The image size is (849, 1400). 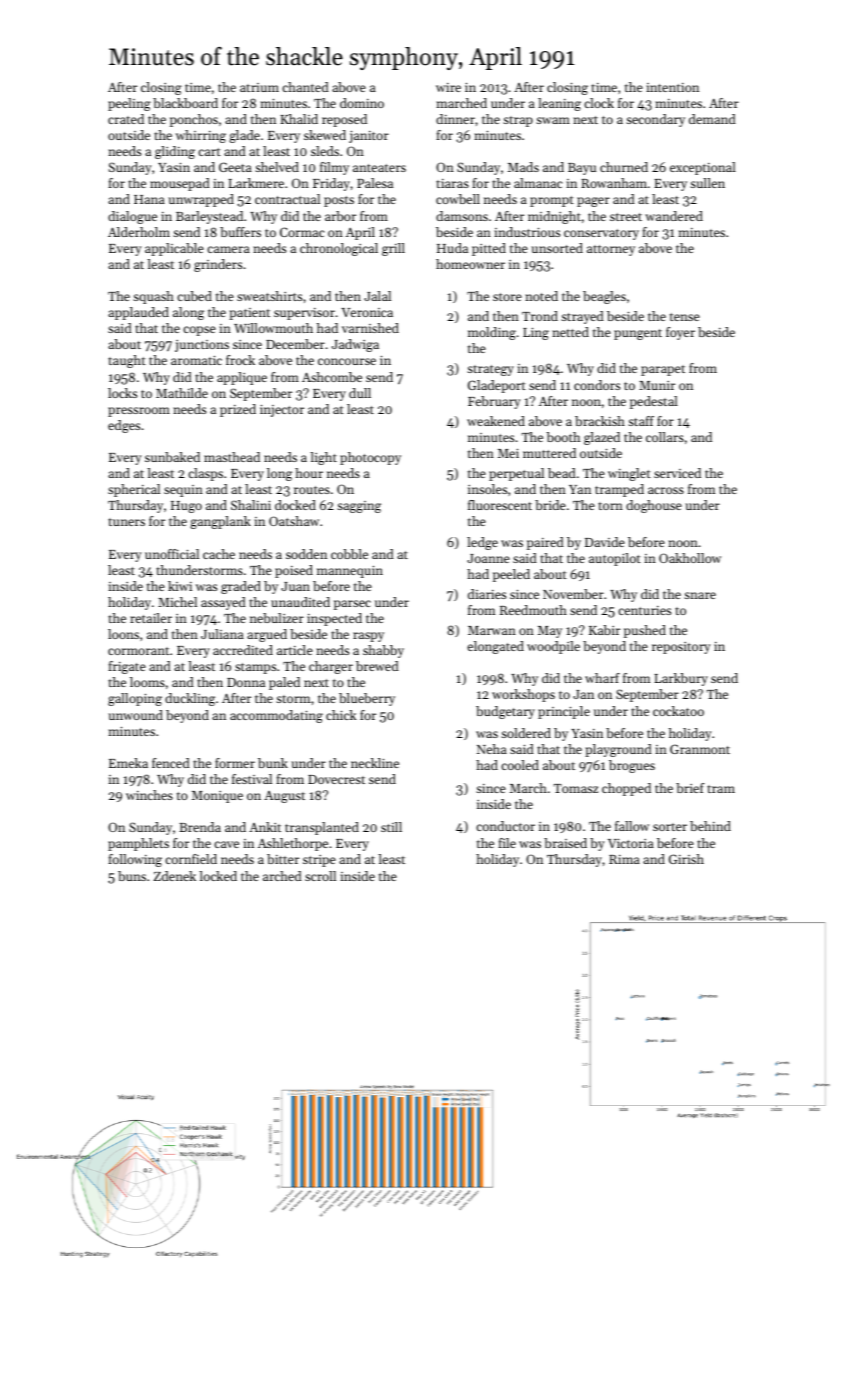 What do you see at coordinates (217, 797) in the document?
I see `Monique` at bounding box center [217, 797].
